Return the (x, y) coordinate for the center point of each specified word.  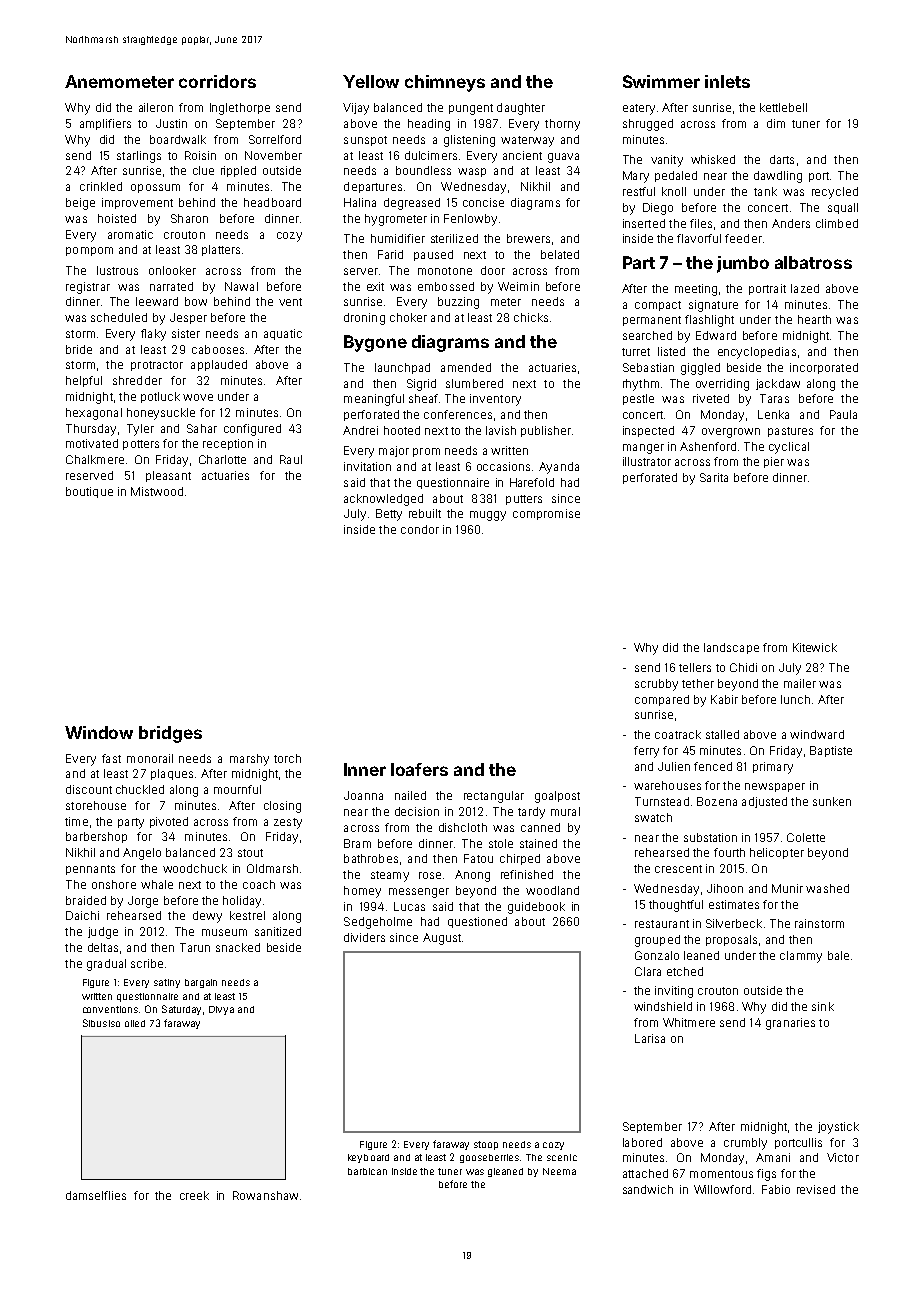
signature (713, 306)
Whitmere (689, 1022)
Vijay (356, 109)
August (442, 939)
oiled (135, 1023)
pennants (90, 870)
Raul (291, 459)
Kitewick (815, 647)
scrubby (656, 685)
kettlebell (783, 107)
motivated (92, 443)
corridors (217, 81)
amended (466, 367)
